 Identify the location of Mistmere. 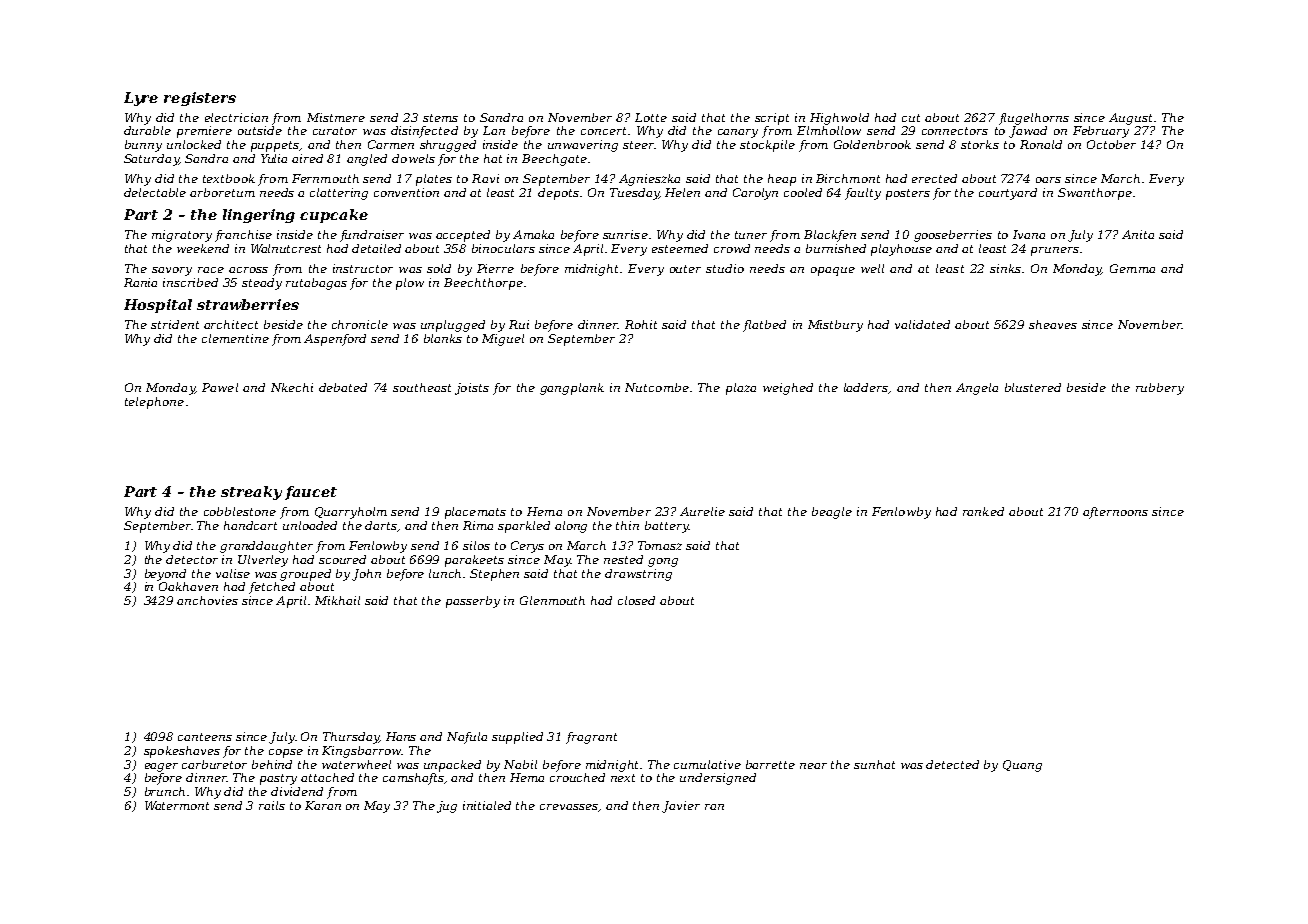
(336, 117).
